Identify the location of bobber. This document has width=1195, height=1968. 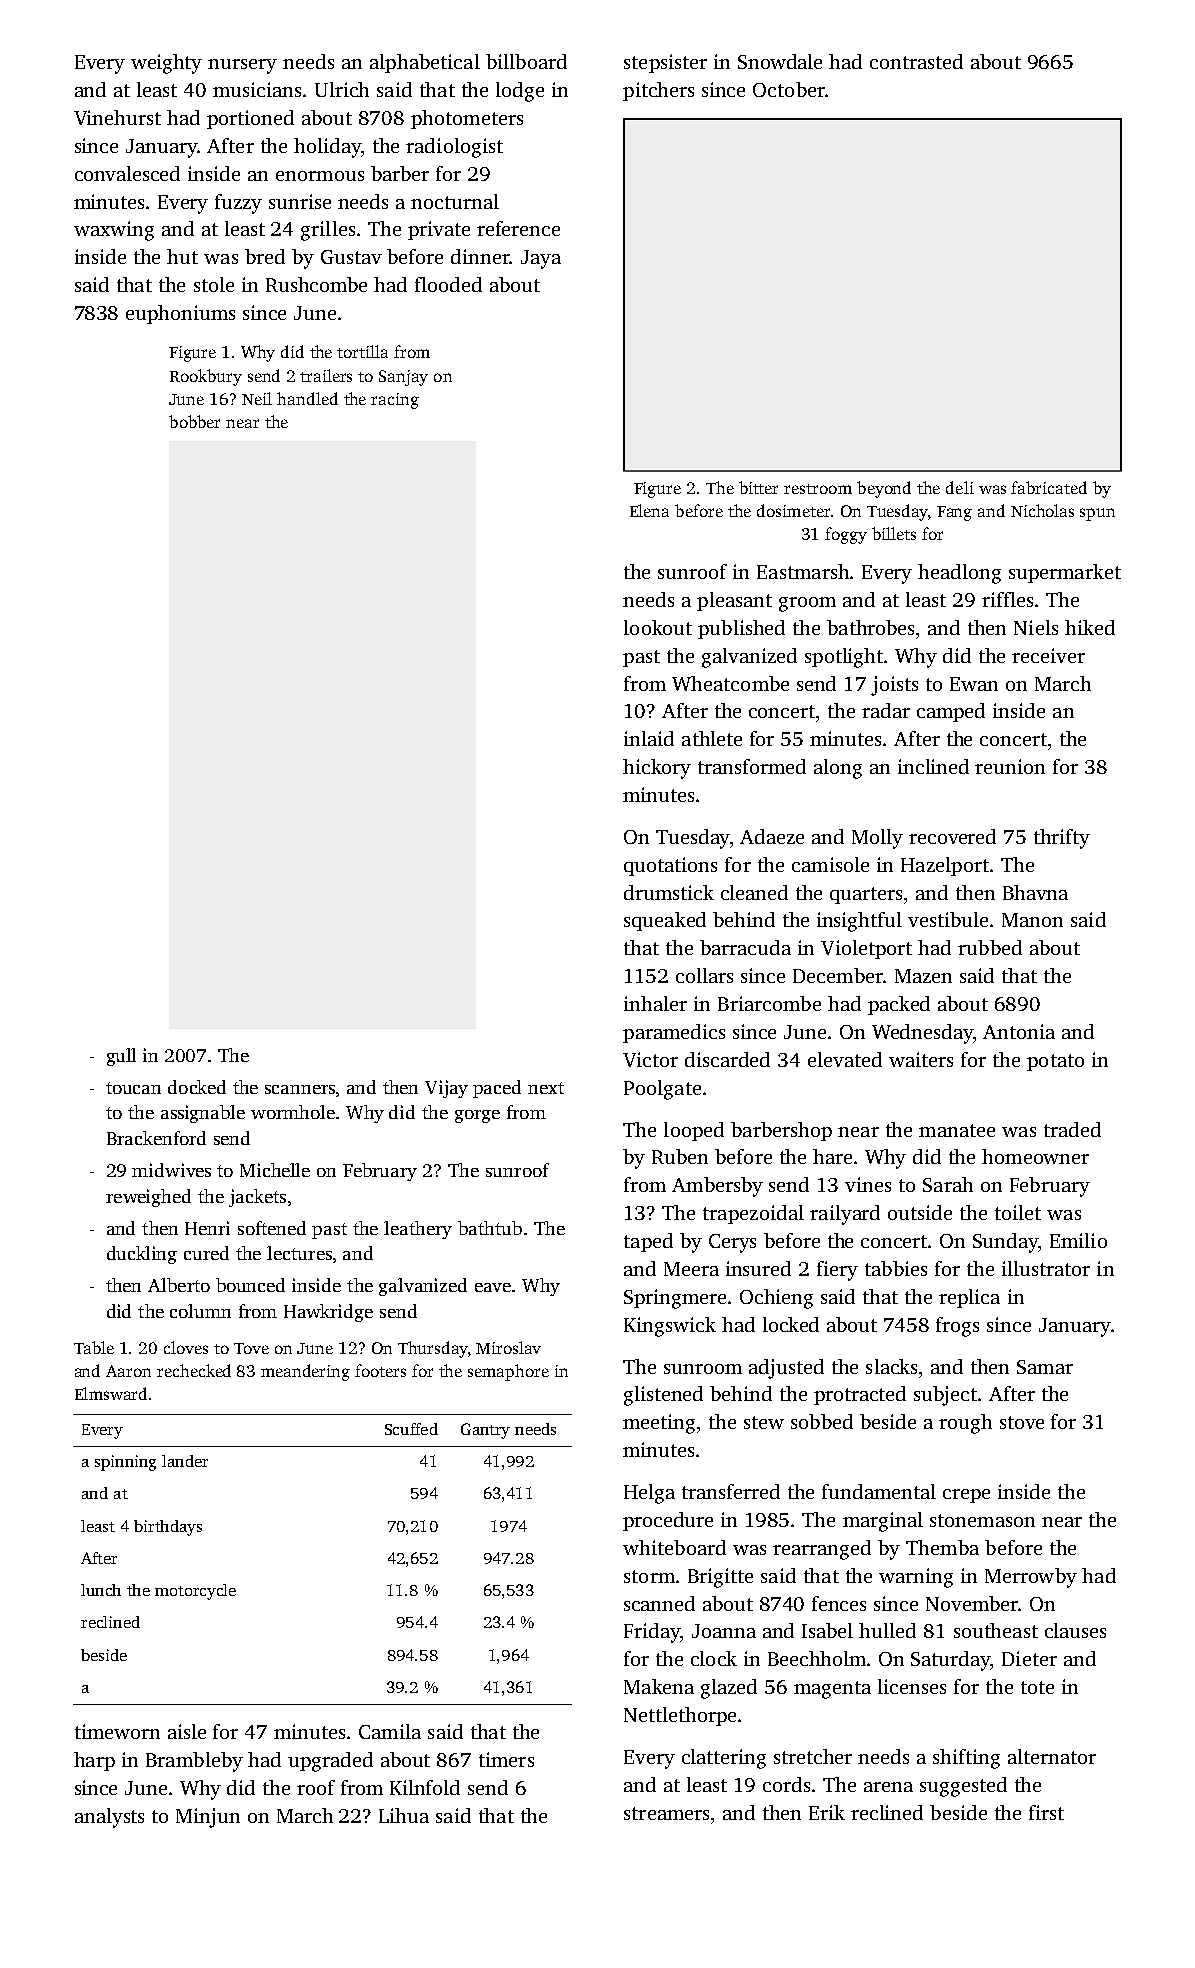
(194, 421).
